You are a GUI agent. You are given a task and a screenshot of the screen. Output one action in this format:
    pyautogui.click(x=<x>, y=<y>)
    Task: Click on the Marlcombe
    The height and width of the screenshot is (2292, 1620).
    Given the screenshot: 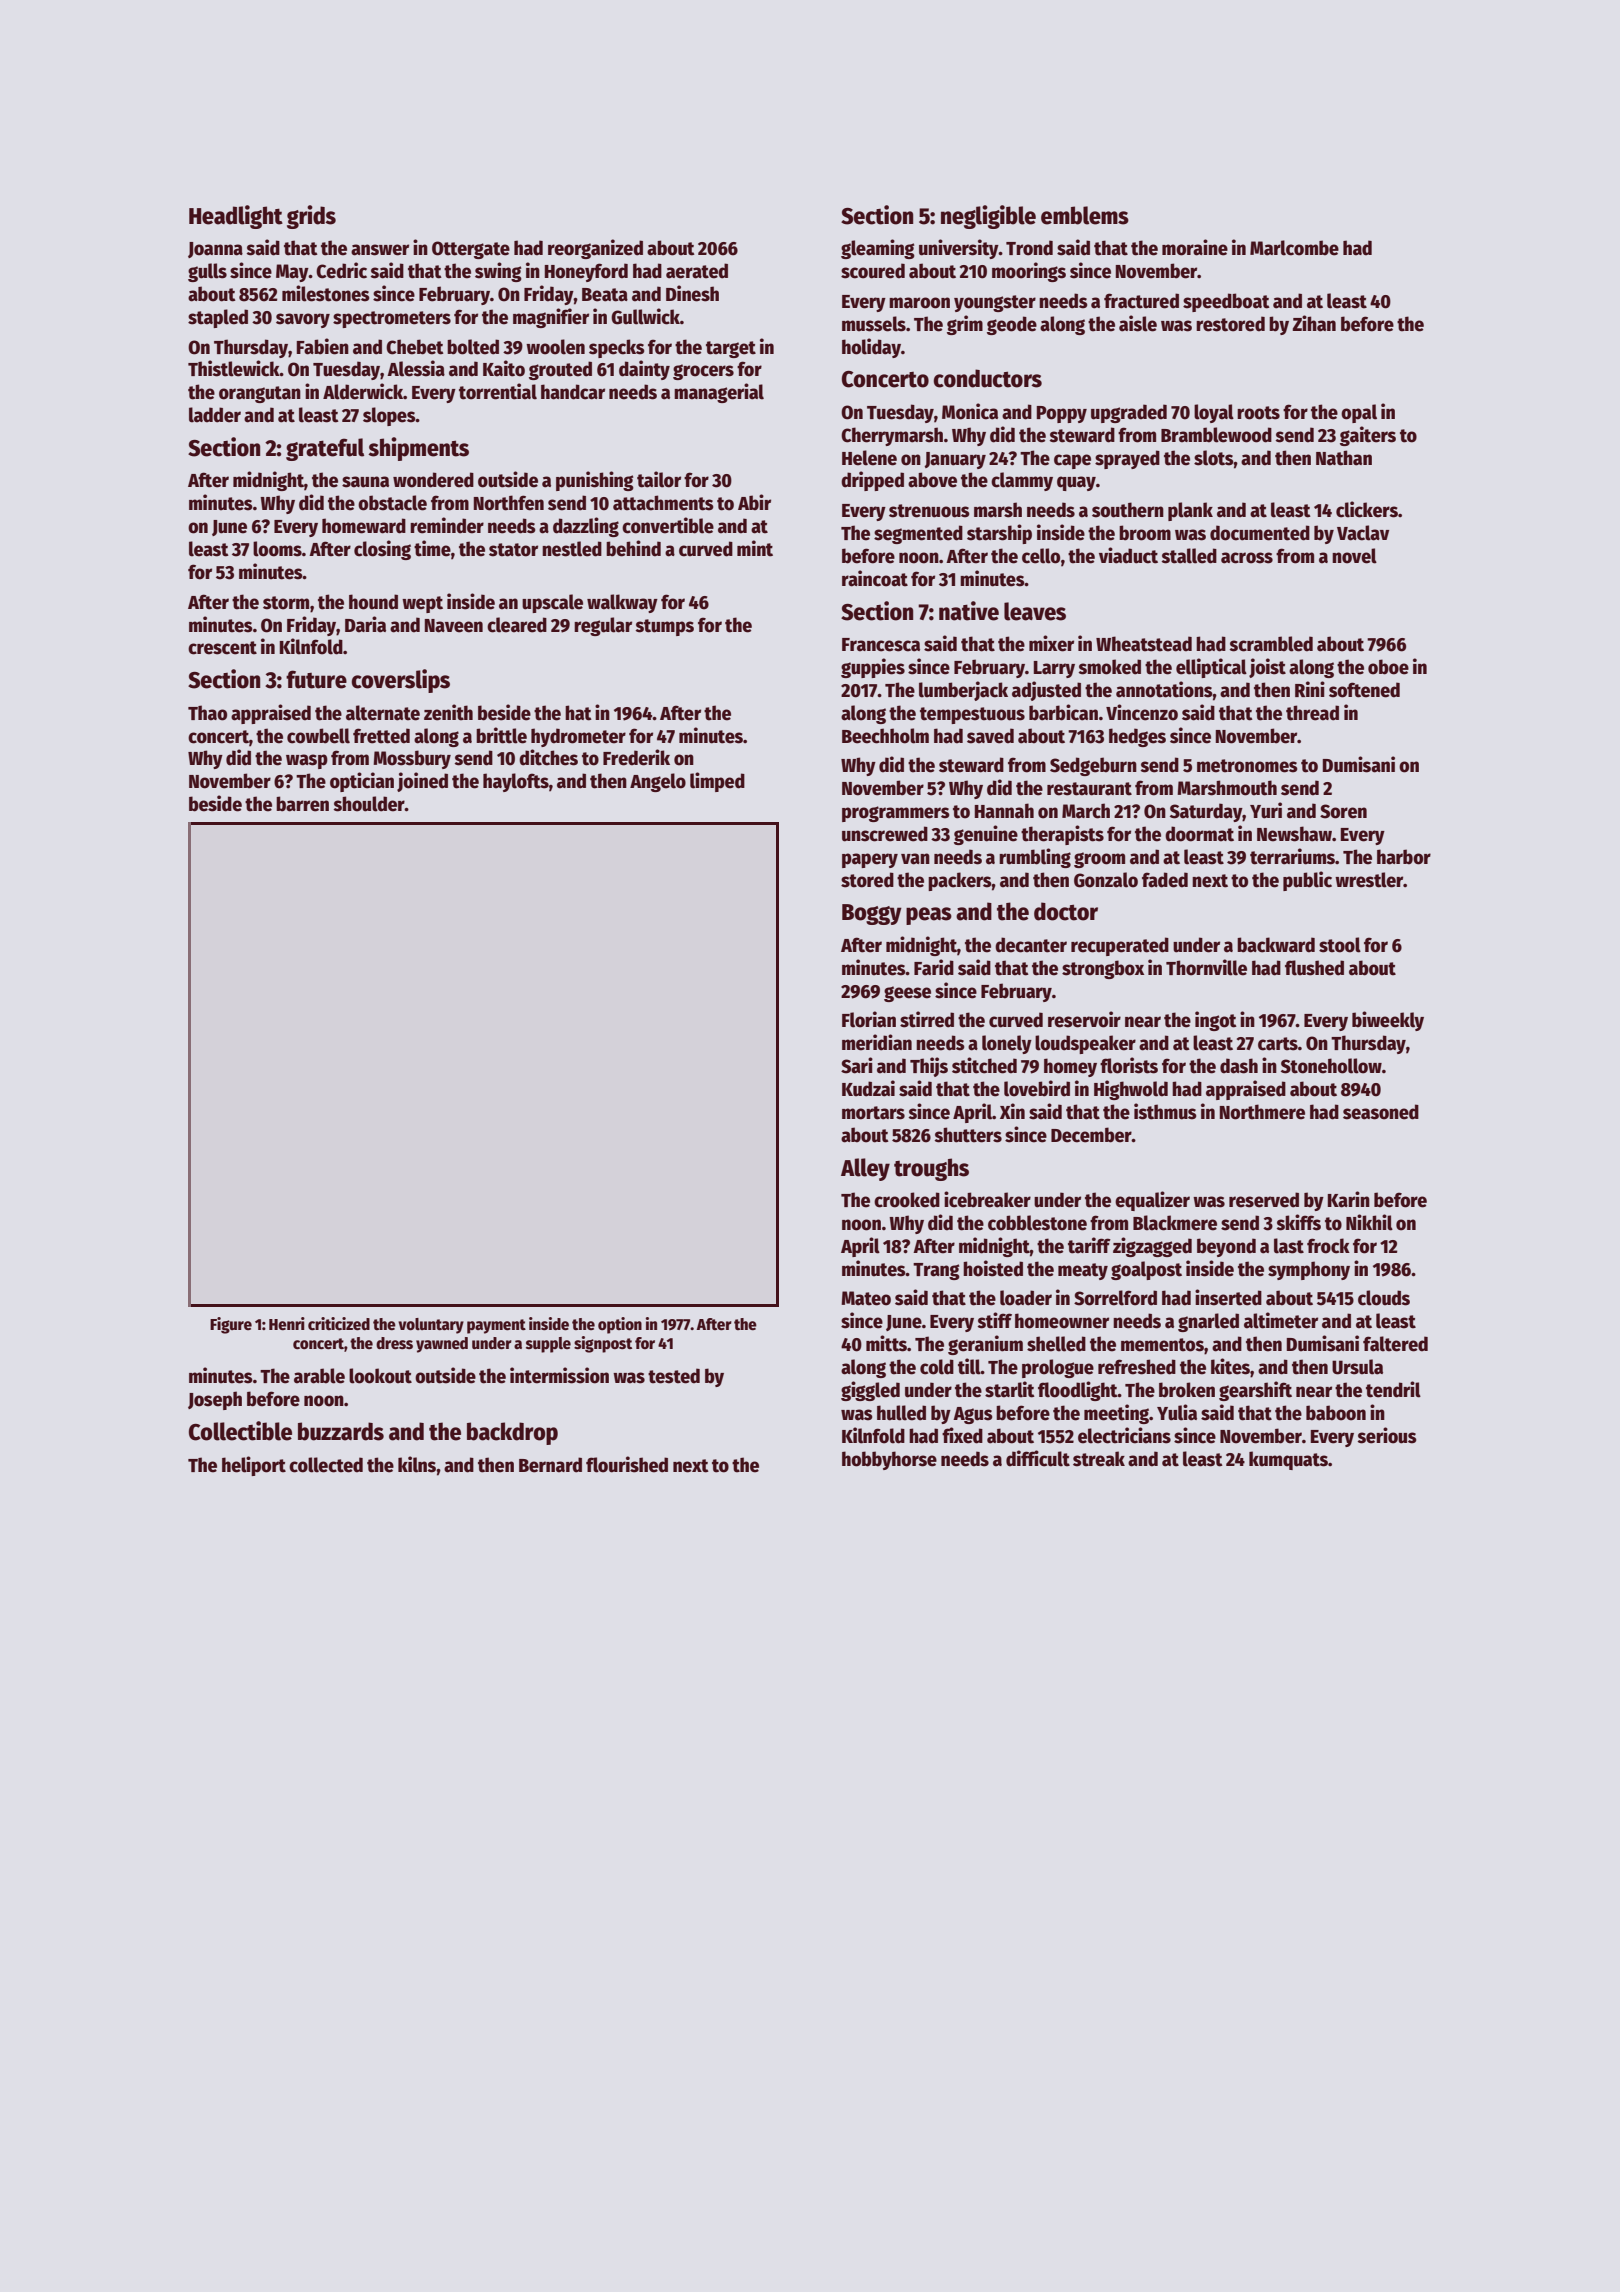 What is the action you would take?
    pyautogui.click(x=1294, y=248)
